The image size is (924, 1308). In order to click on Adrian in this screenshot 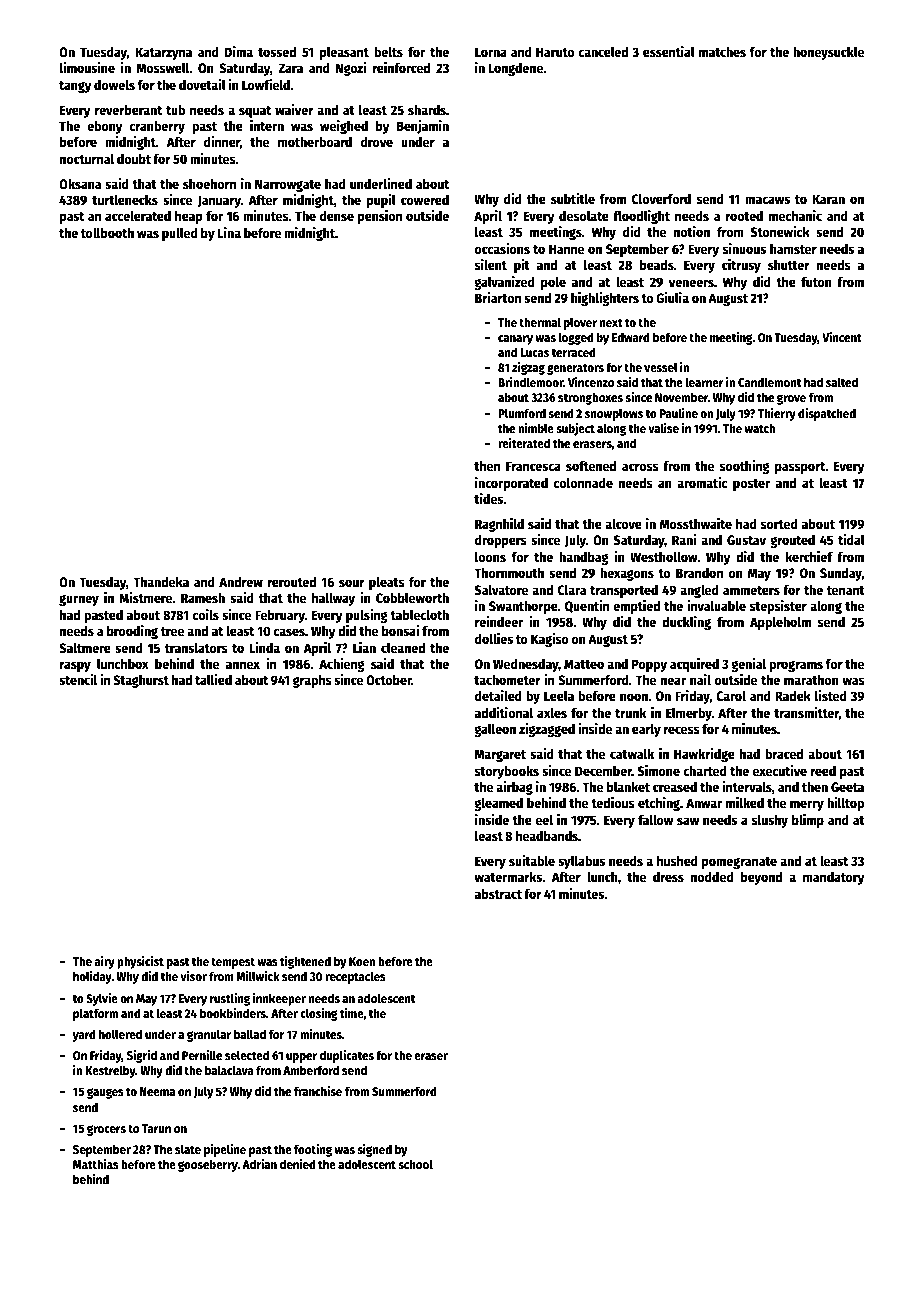, I will do `click(259, 1164)`.
